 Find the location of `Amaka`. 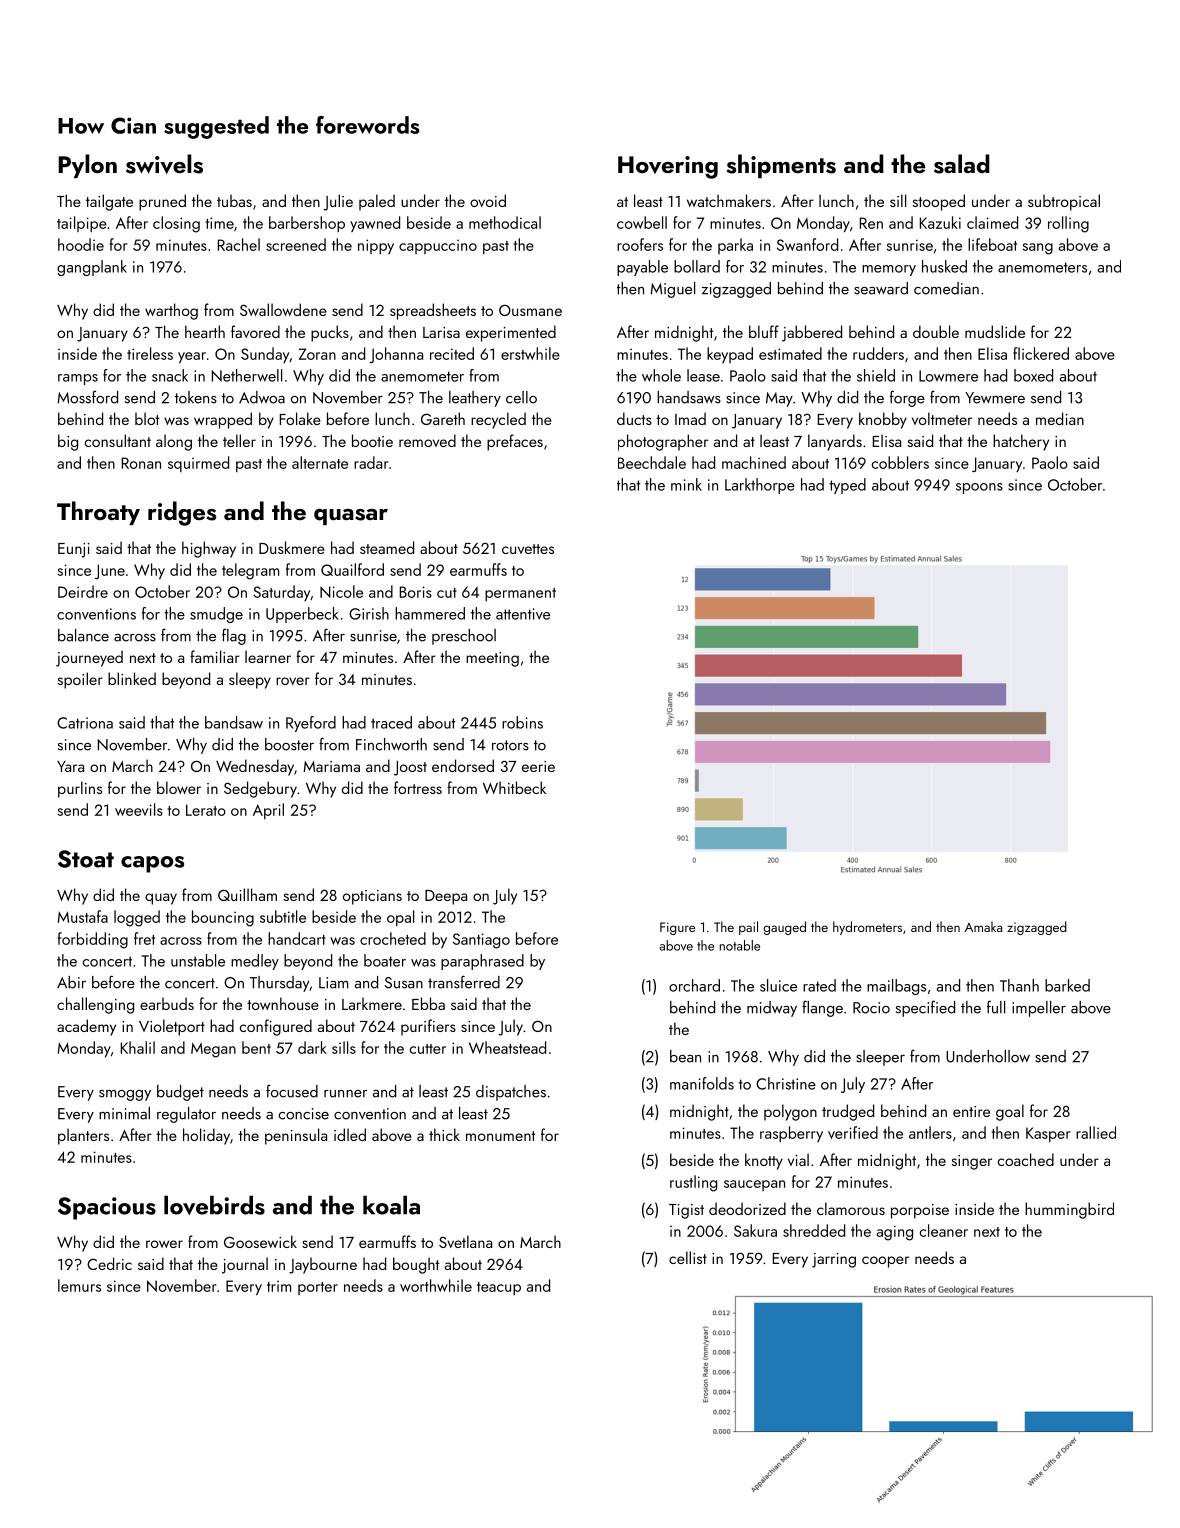

Amaka is located at coordinates (983, 926).
